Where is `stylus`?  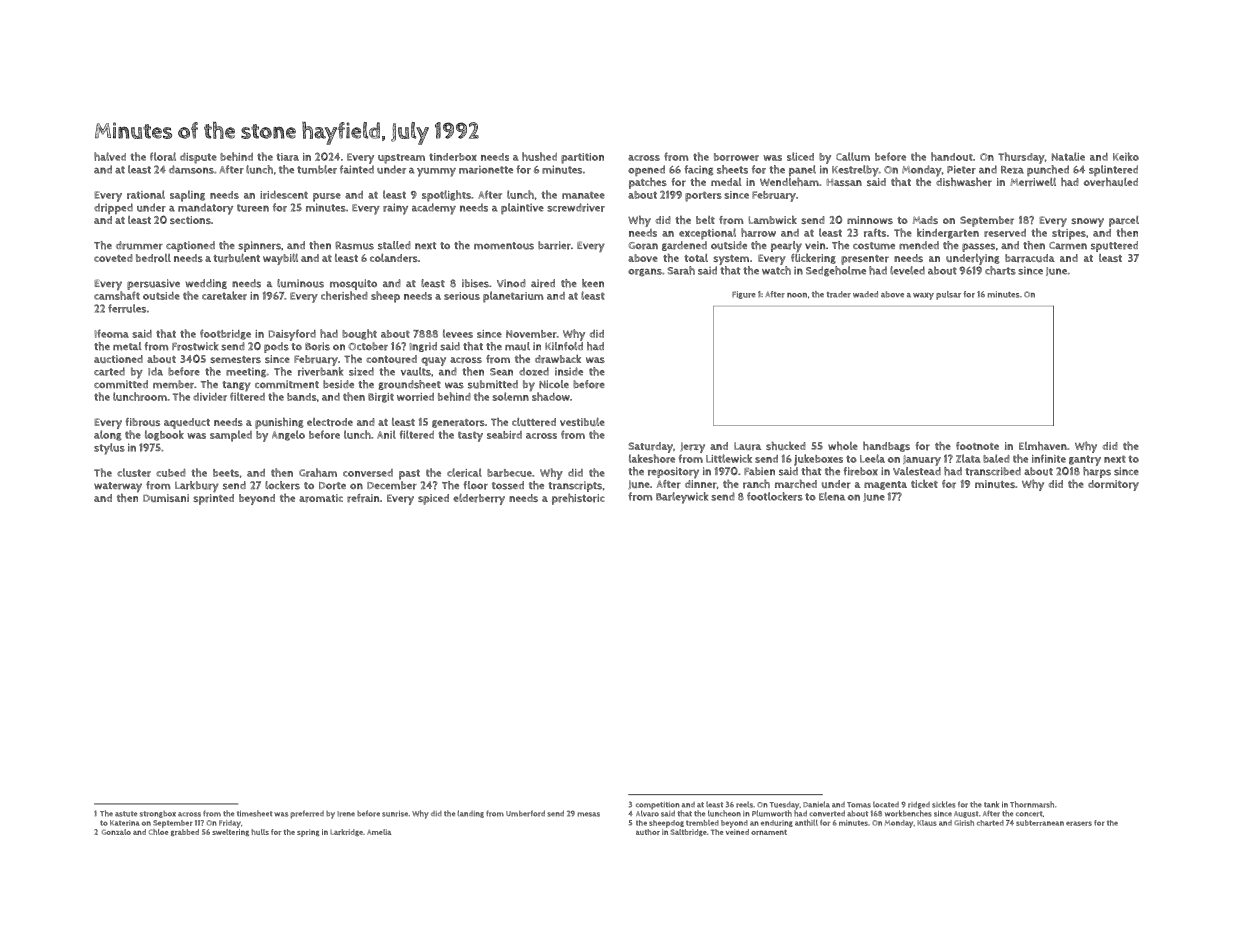 stylus is located at coordinates (109, 449).
